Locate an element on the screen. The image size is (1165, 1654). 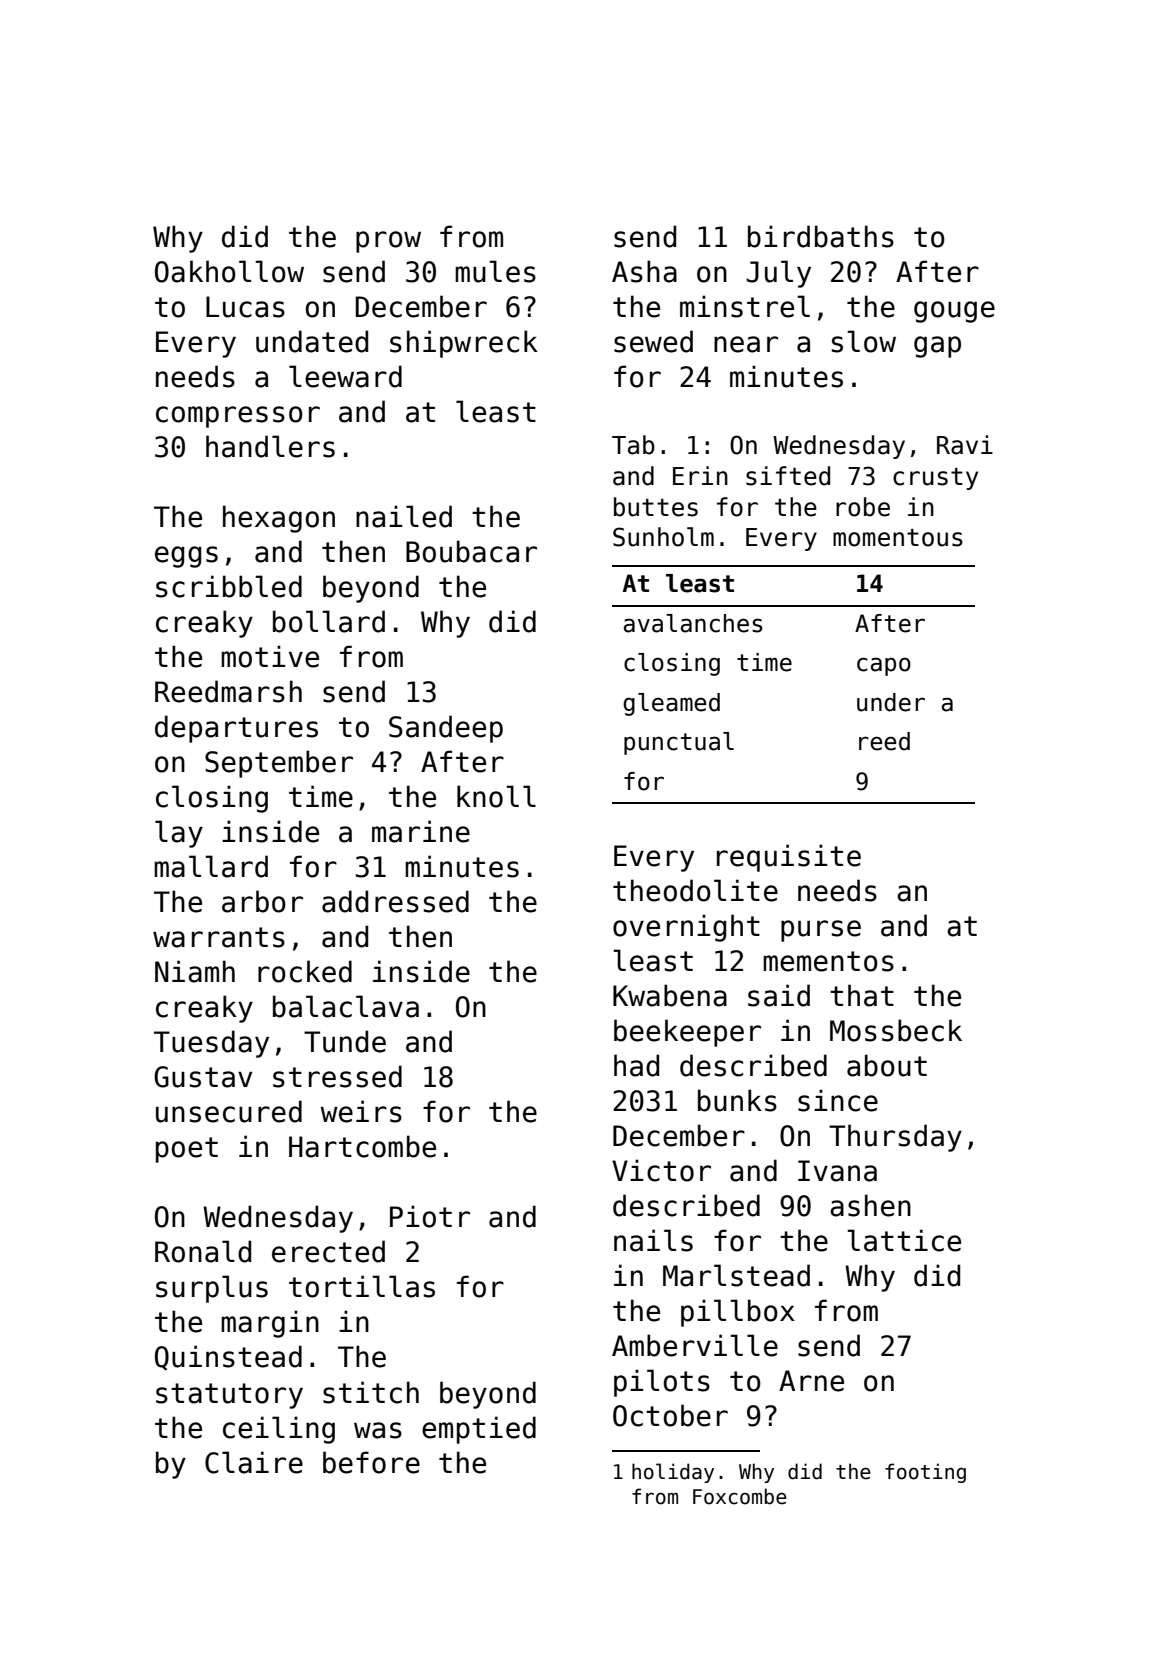
Oakhollow is located at coordinates (229, 271).
